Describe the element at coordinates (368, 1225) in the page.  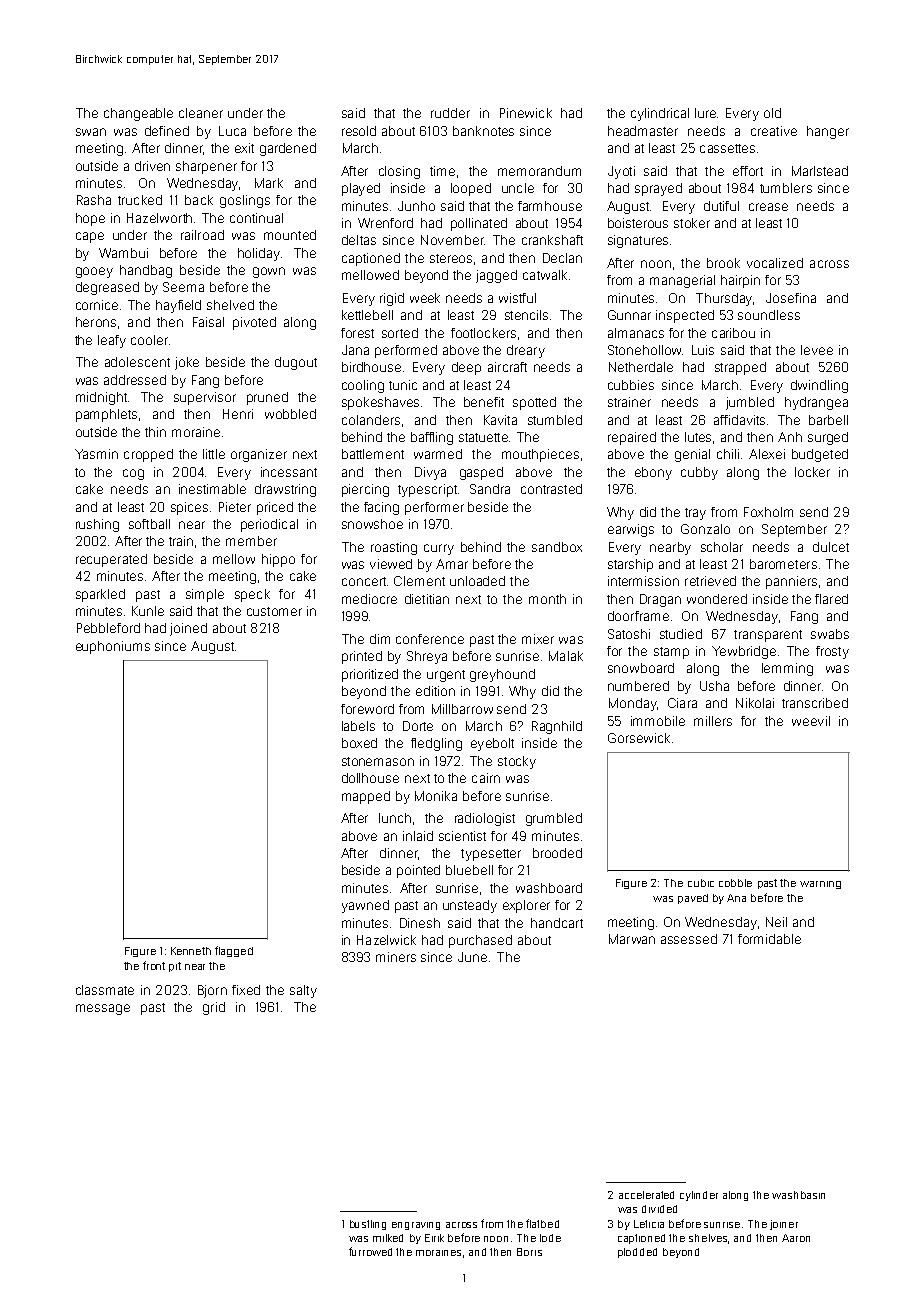
I see `bustling` at that location.
